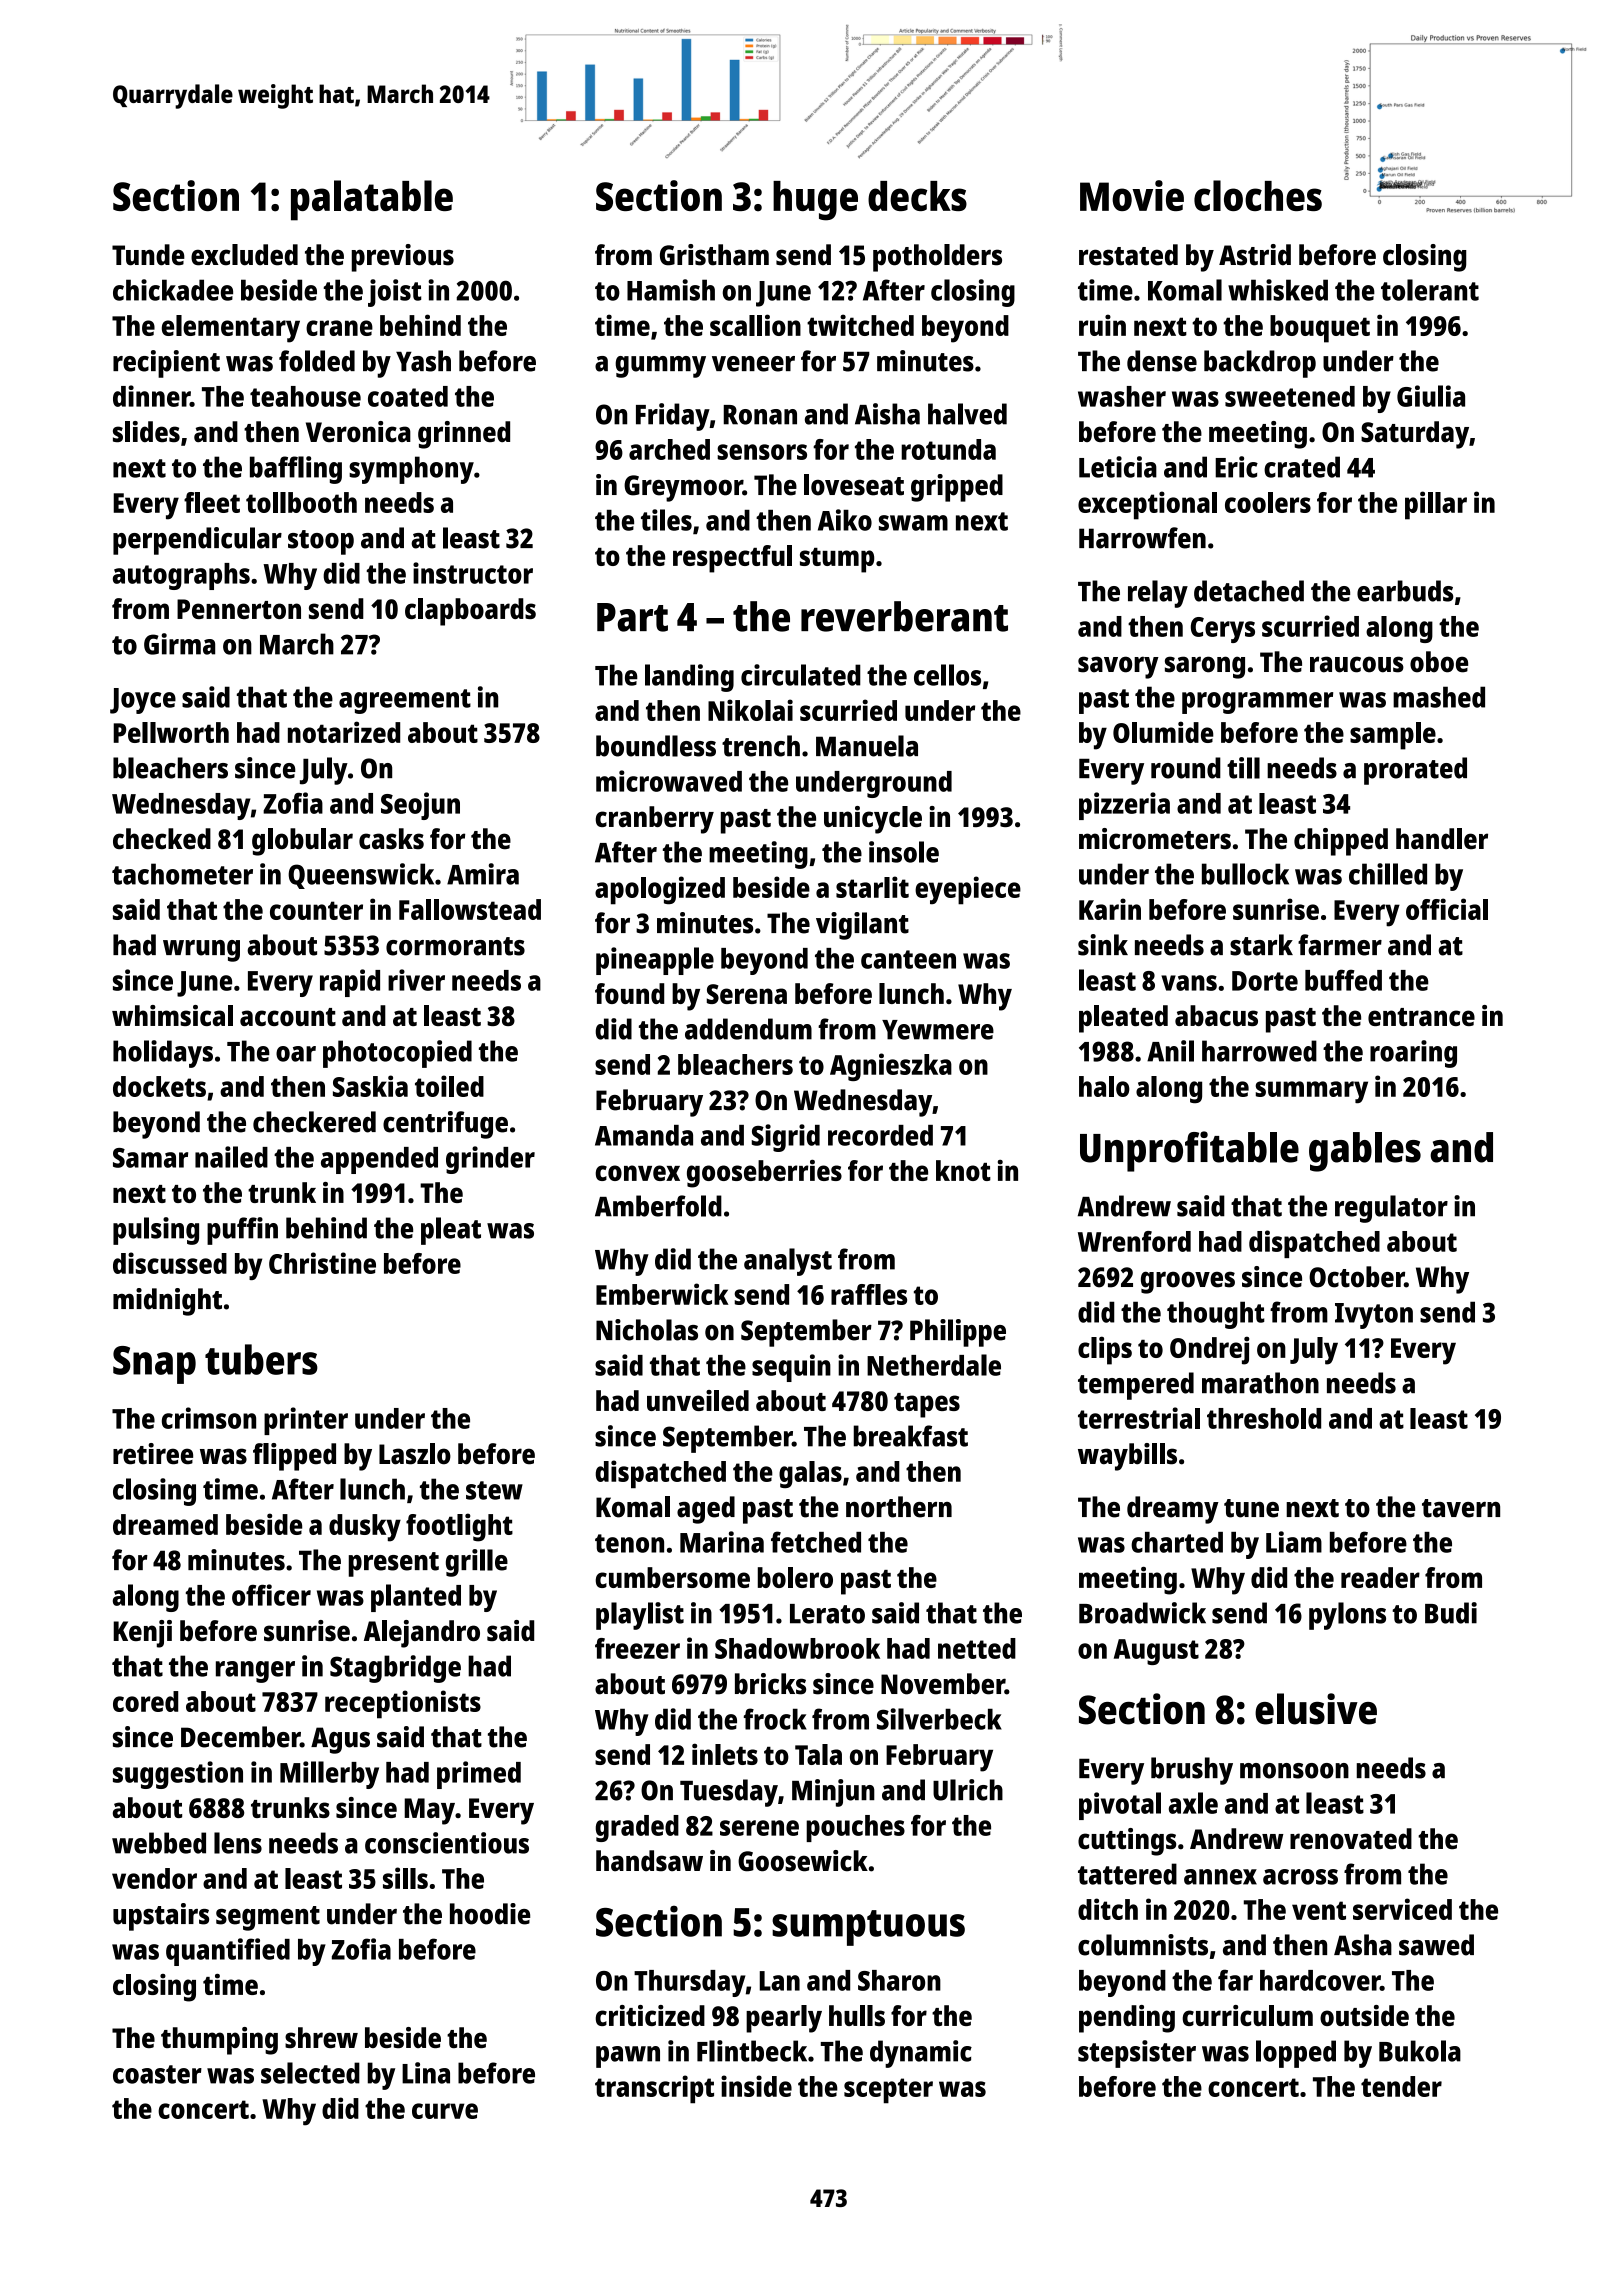 This screenshot has width=1620, height=2292. What do you see at coordinates (339, 328) in the screenshot?
I see `crane` at bounding box center [339, 328].
